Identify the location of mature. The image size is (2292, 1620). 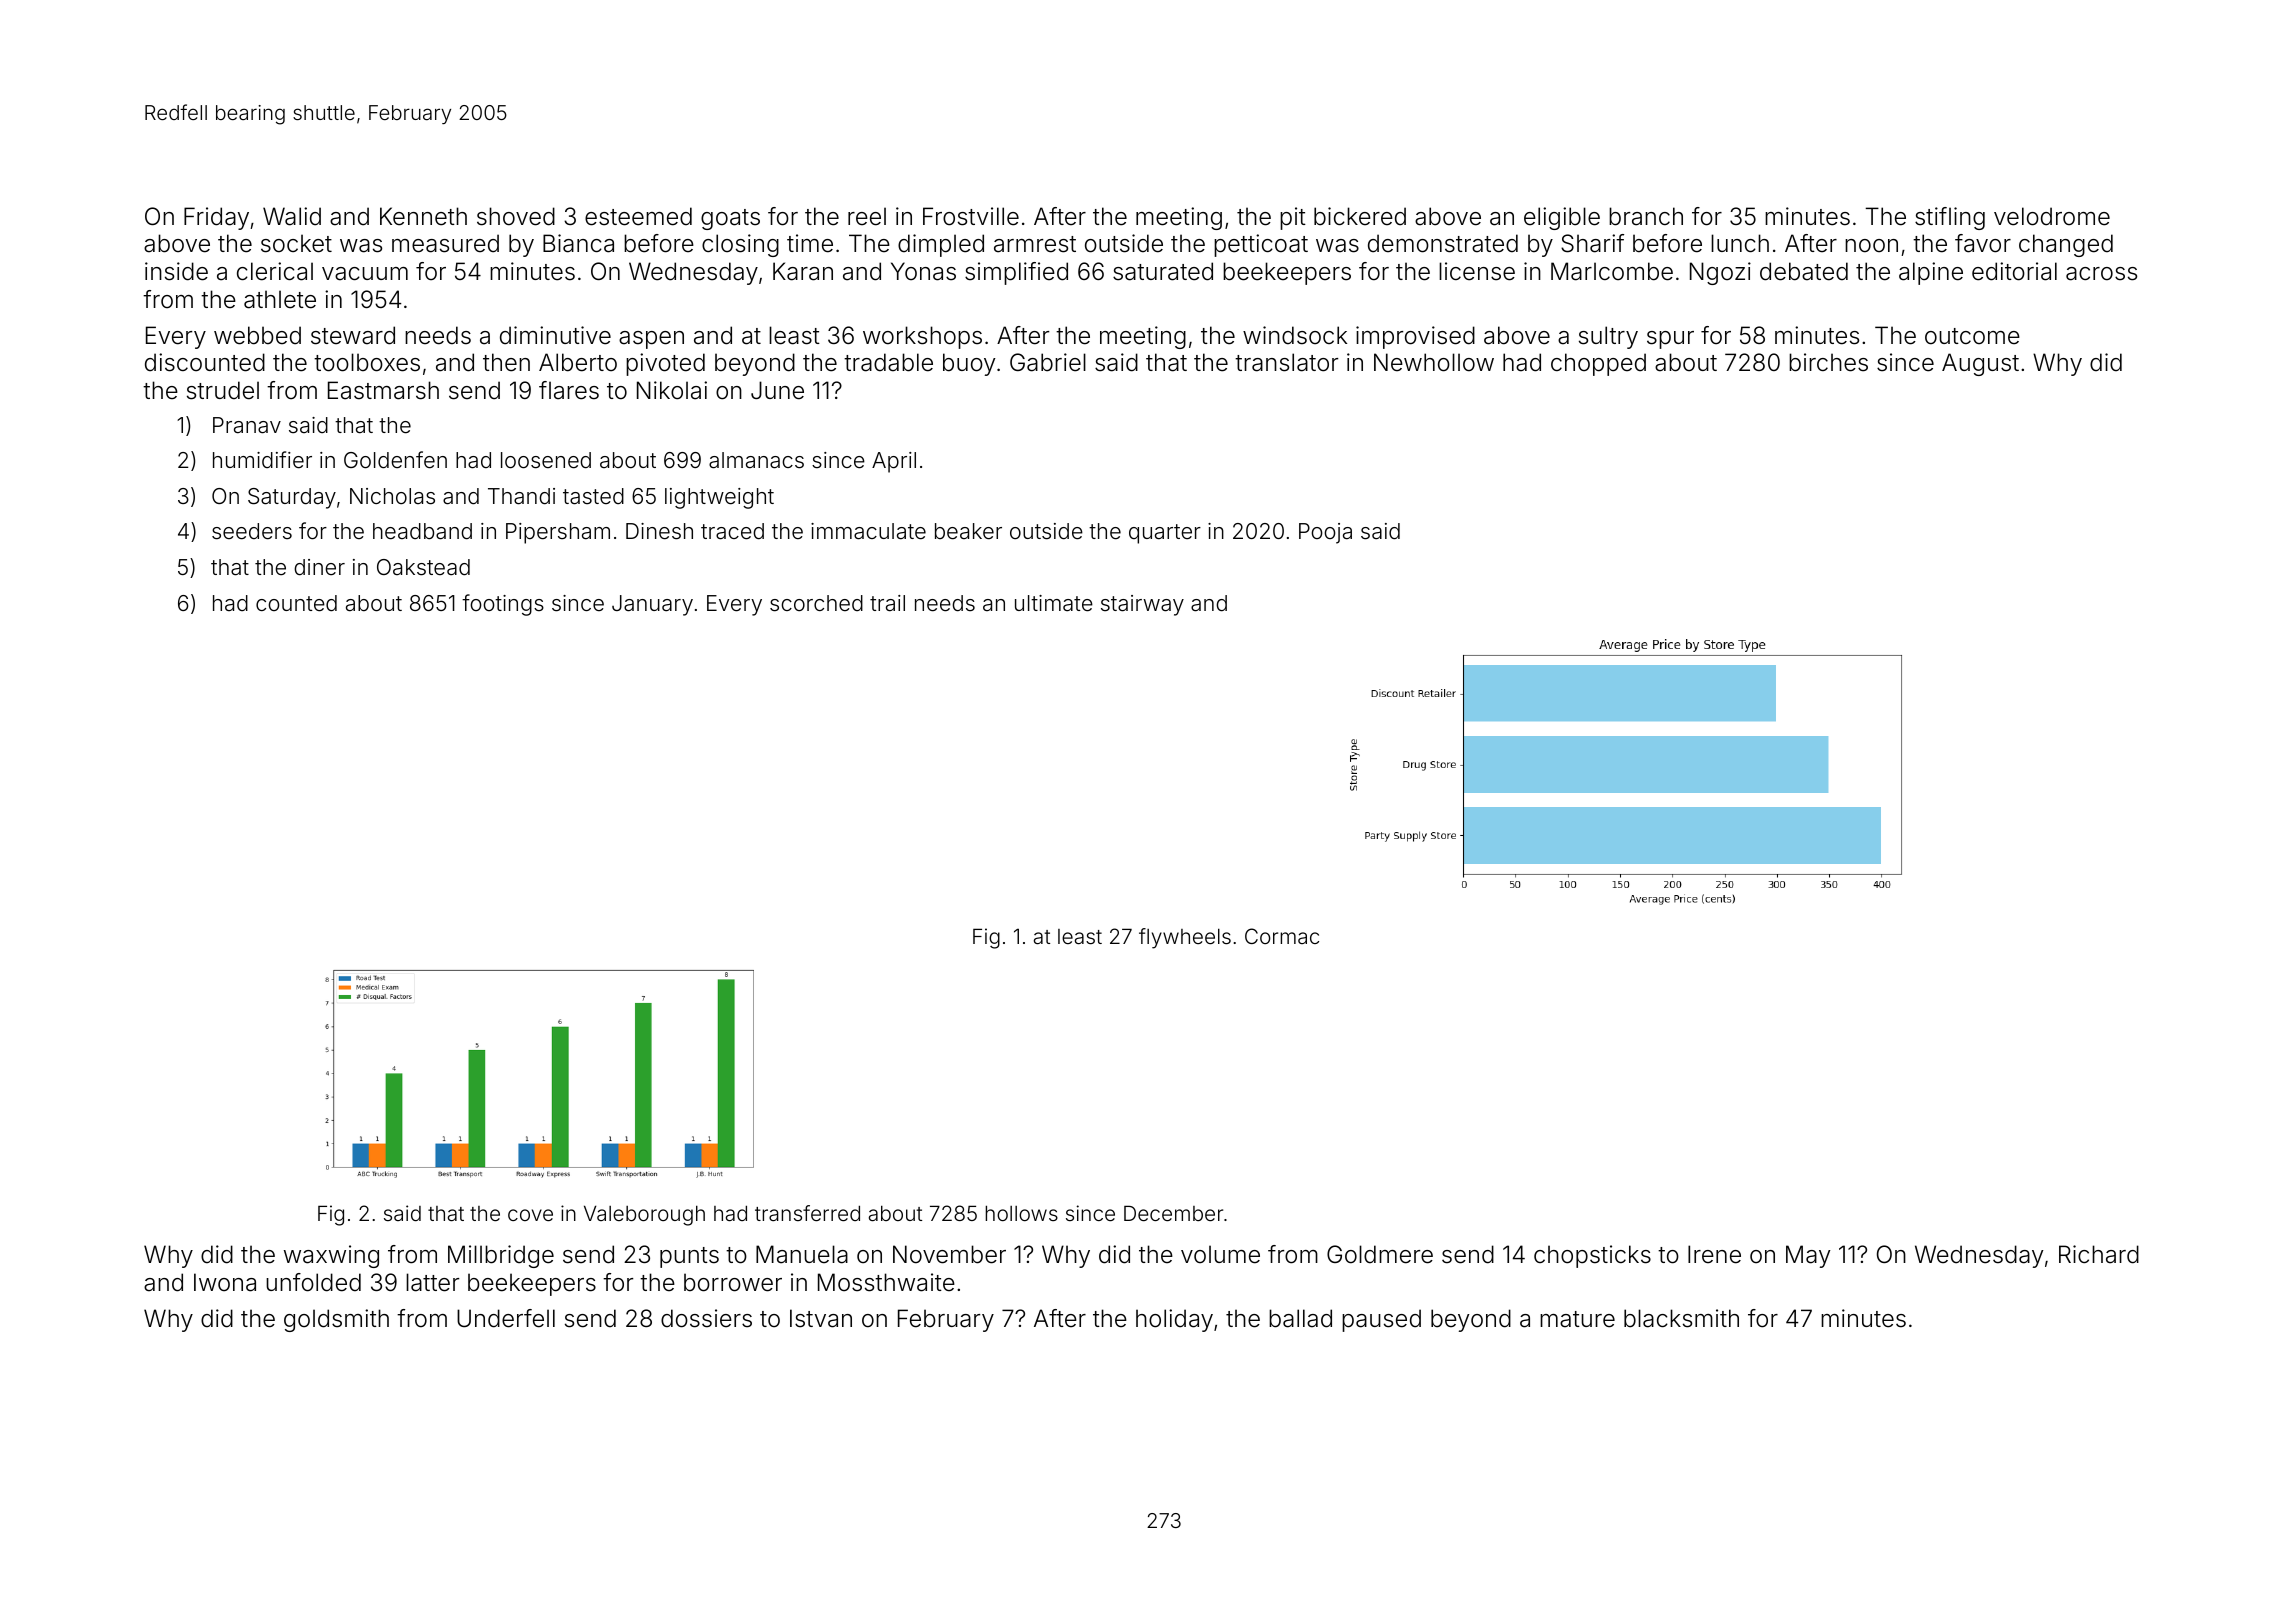
(1577, 1319).
